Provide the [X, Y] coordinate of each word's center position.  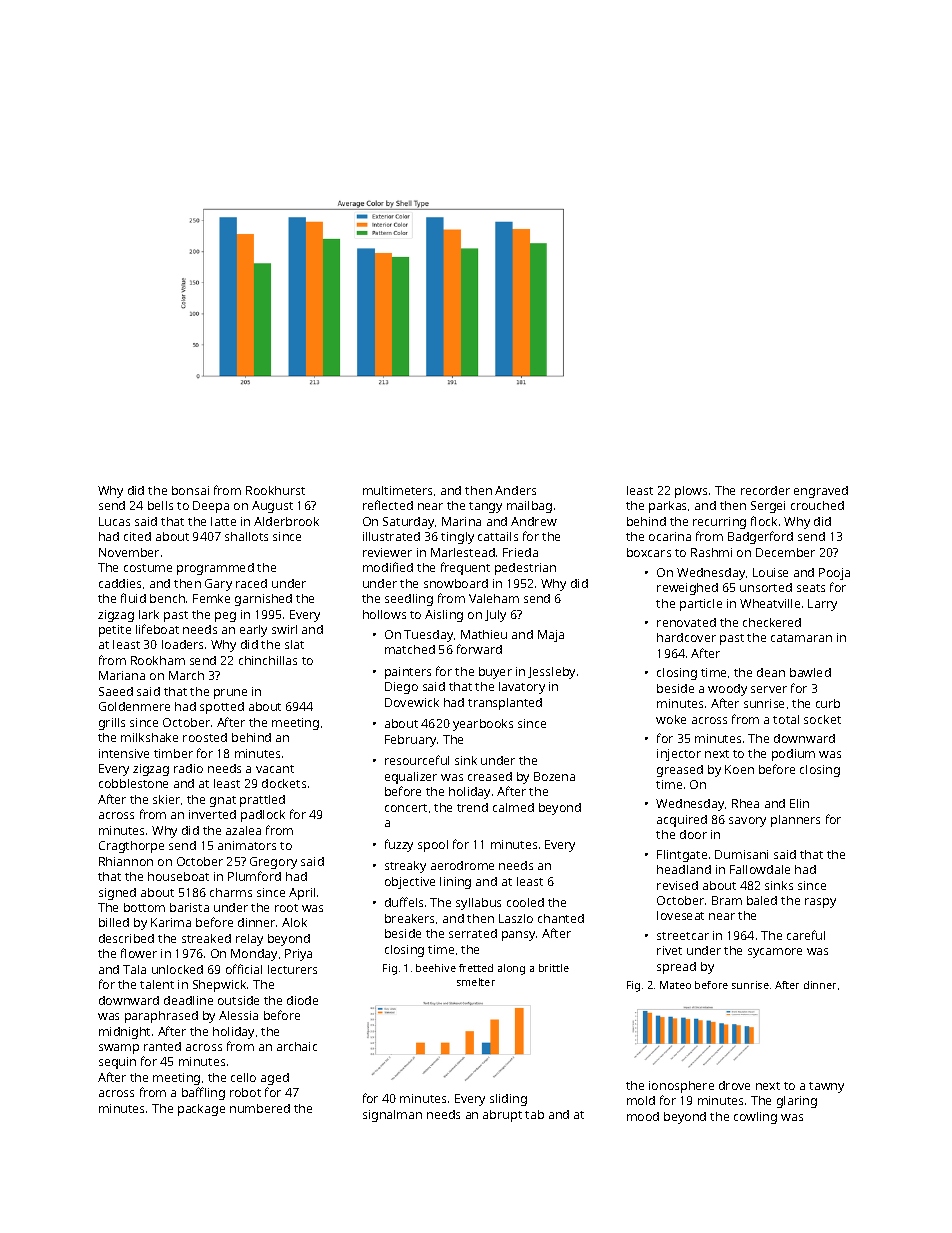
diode [302, 1000]
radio [188, 768]
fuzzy [399, 845]
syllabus [478, 904]
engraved [821, 492]
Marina [461, 521]
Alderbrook [286, 521]
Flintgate [682, 856]
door [693, 834]
